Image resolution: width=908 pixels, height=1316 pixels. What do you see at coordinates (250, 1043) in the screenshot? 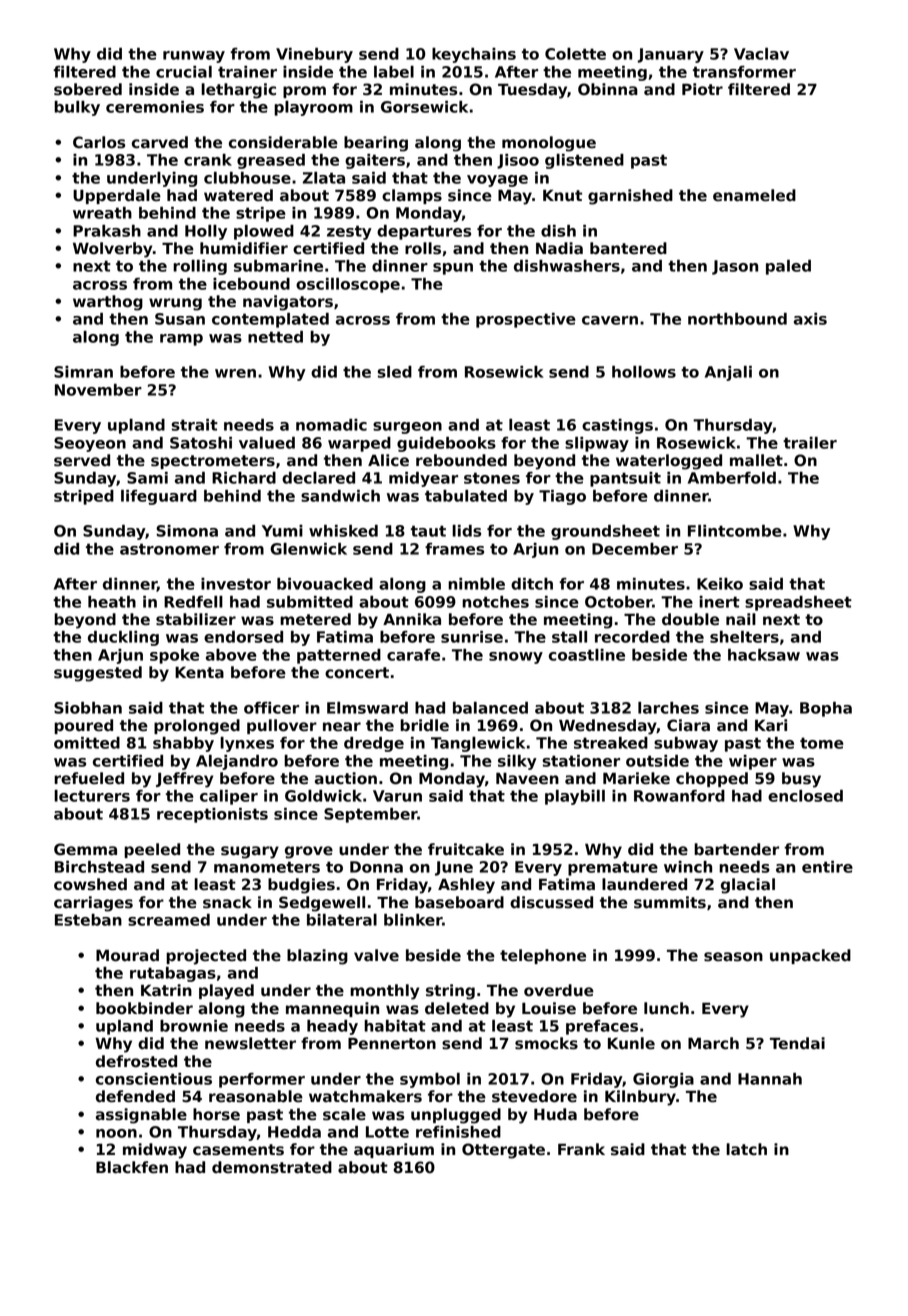
I see `newsletter` at bounding box center [250, 1043].
